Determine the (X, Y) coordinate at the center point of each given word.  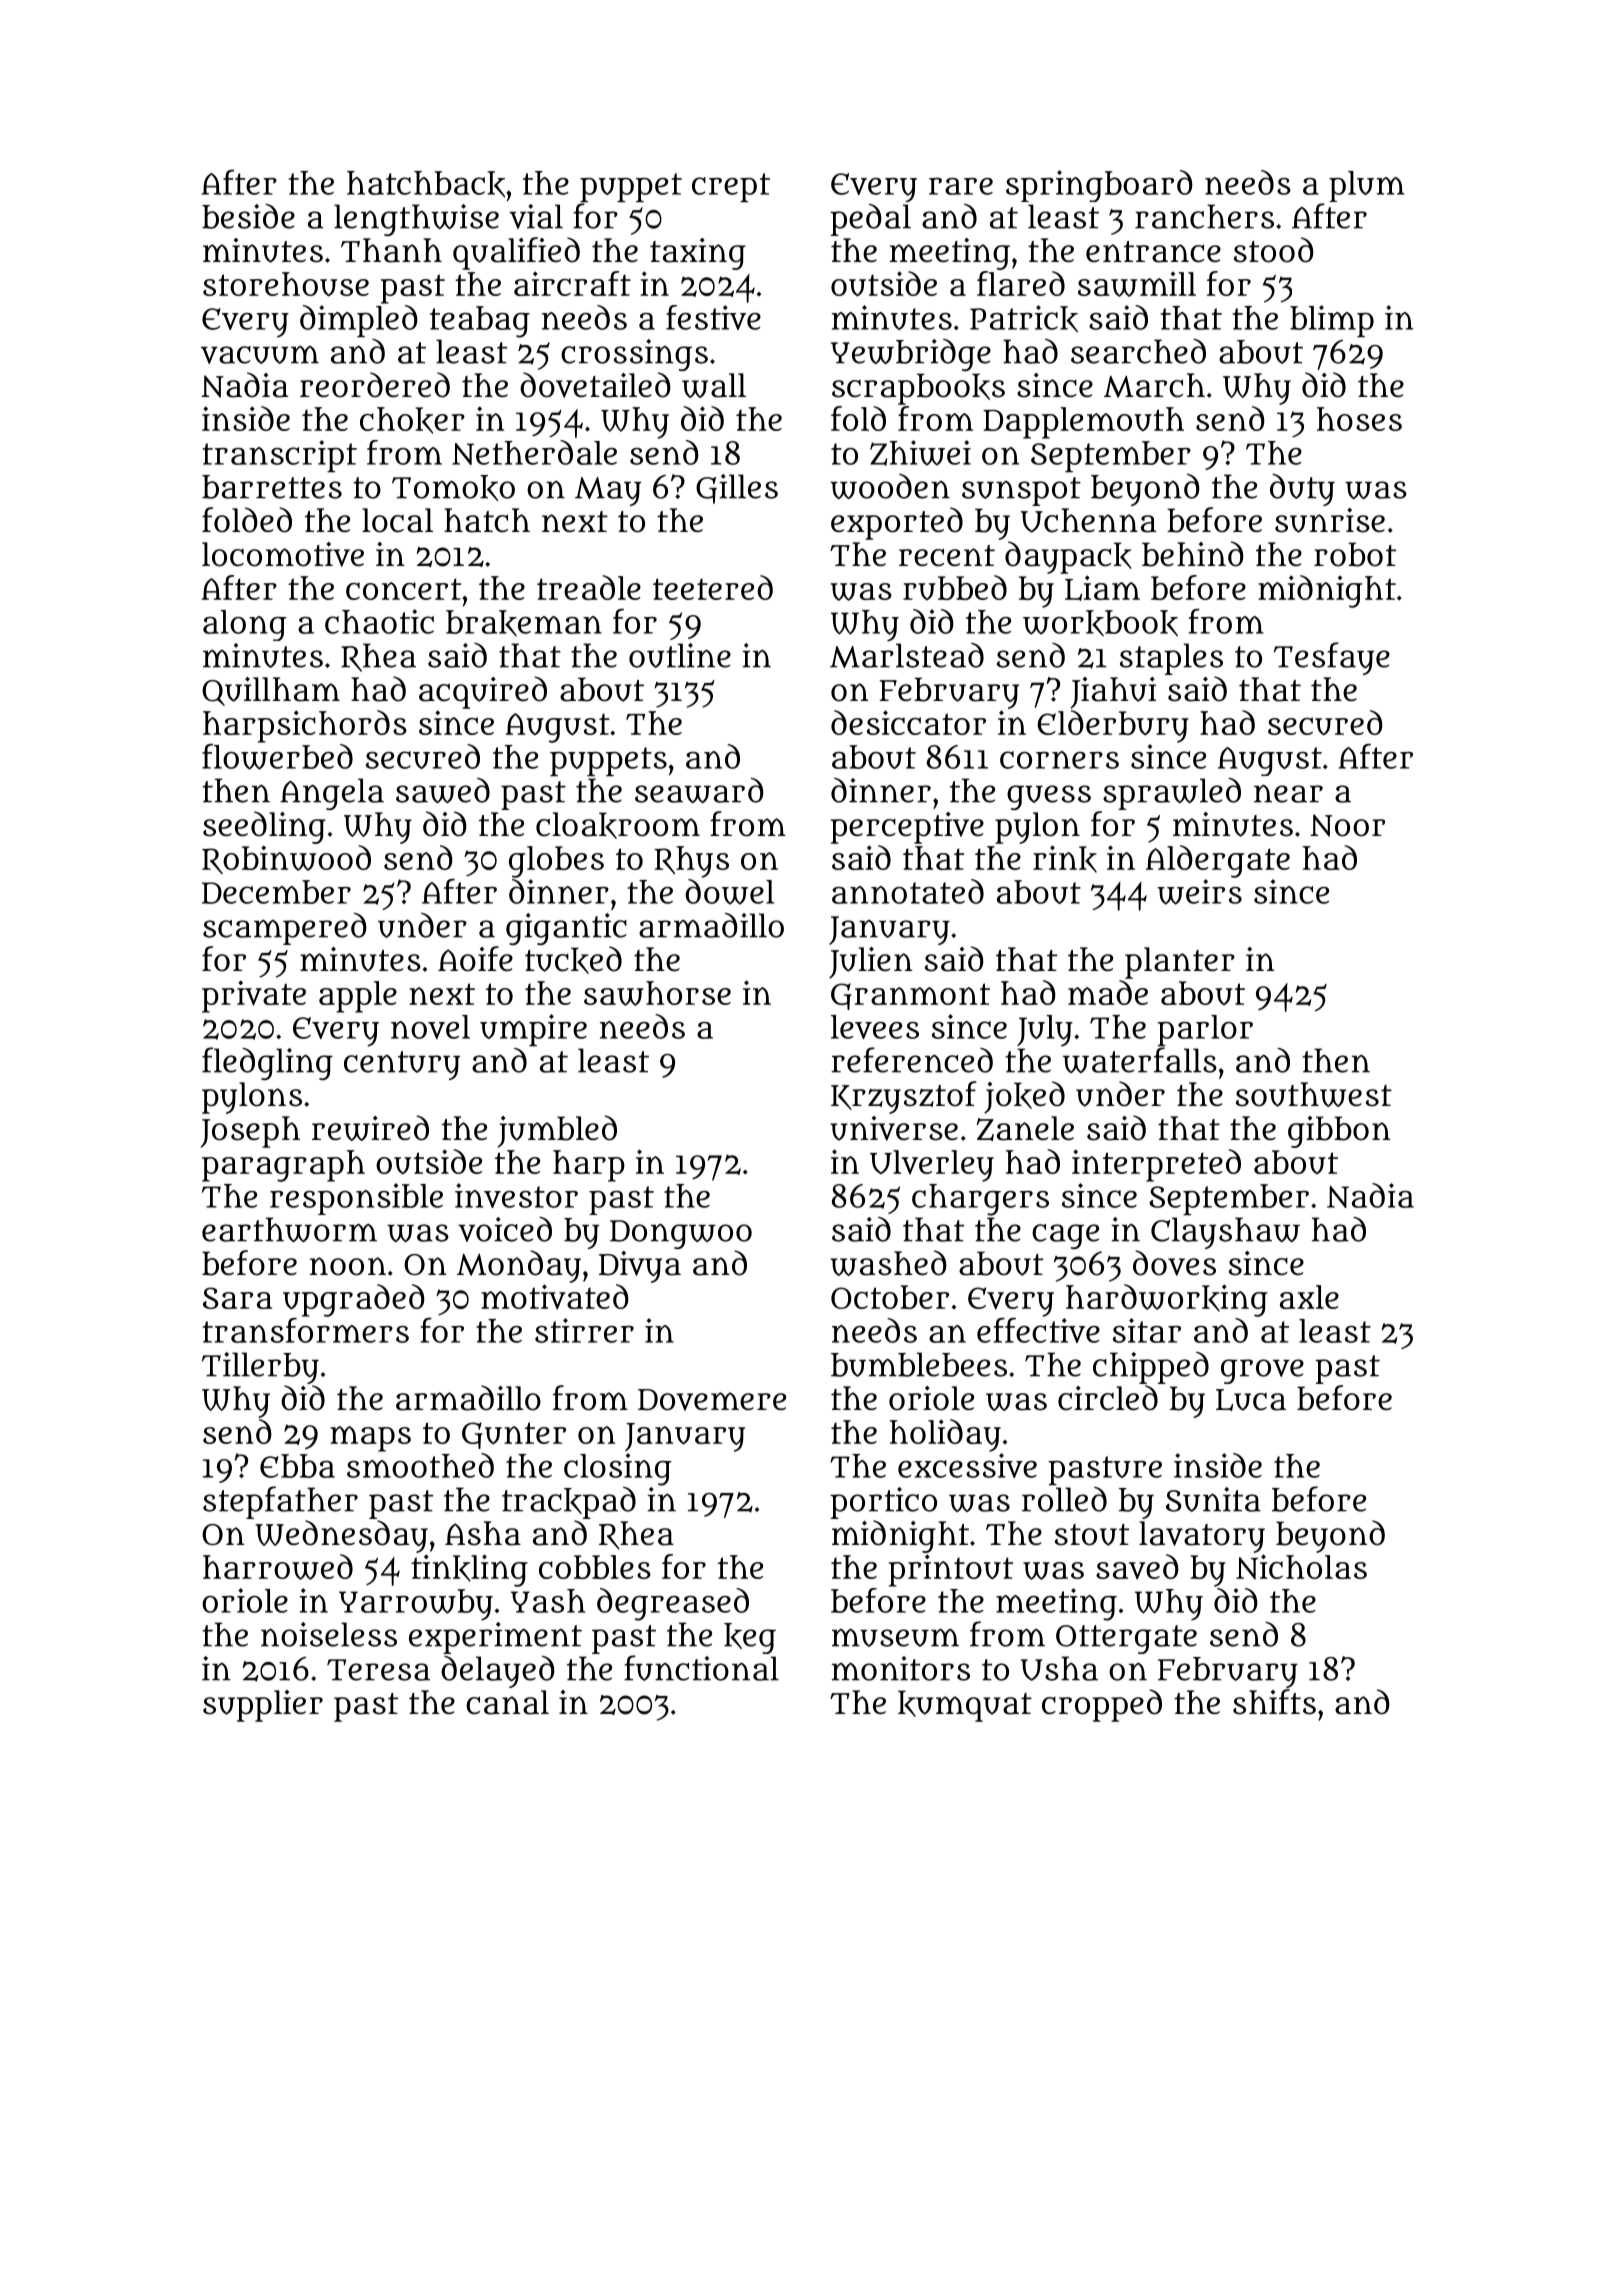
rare (961, 186)
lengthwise (416, 220)
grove (1262, 1371)
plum (1367, 186)
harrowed (278, 1567)
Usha (1059, 1668)
